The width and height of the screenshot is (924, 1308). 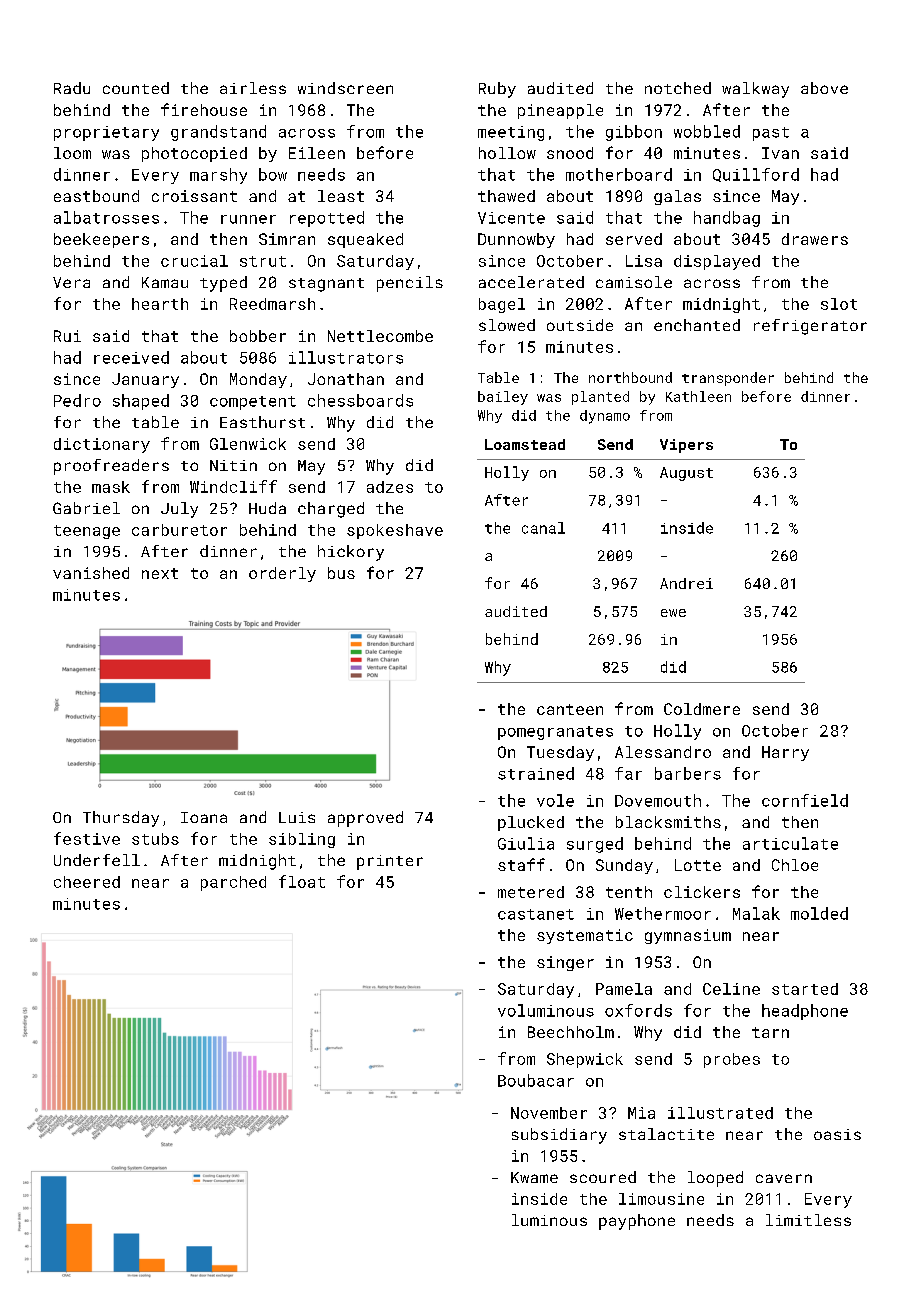 What do you see at coordinates (686, 583) in the screenshot?
I see `Andrei` at bounding box center [686, 583].
